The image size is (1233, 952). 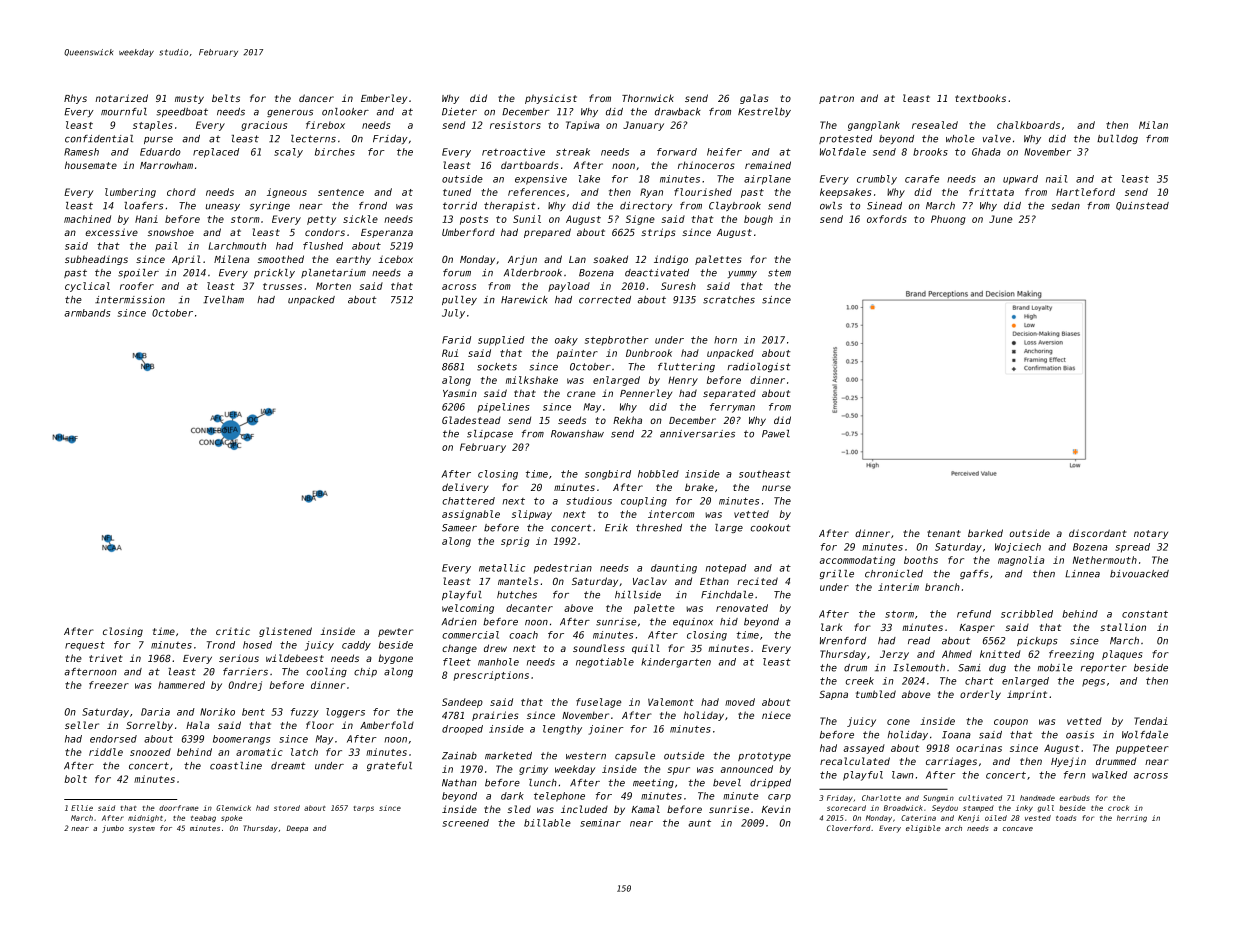 I want to click on Quinstead, so click(x=1142, y=206).
